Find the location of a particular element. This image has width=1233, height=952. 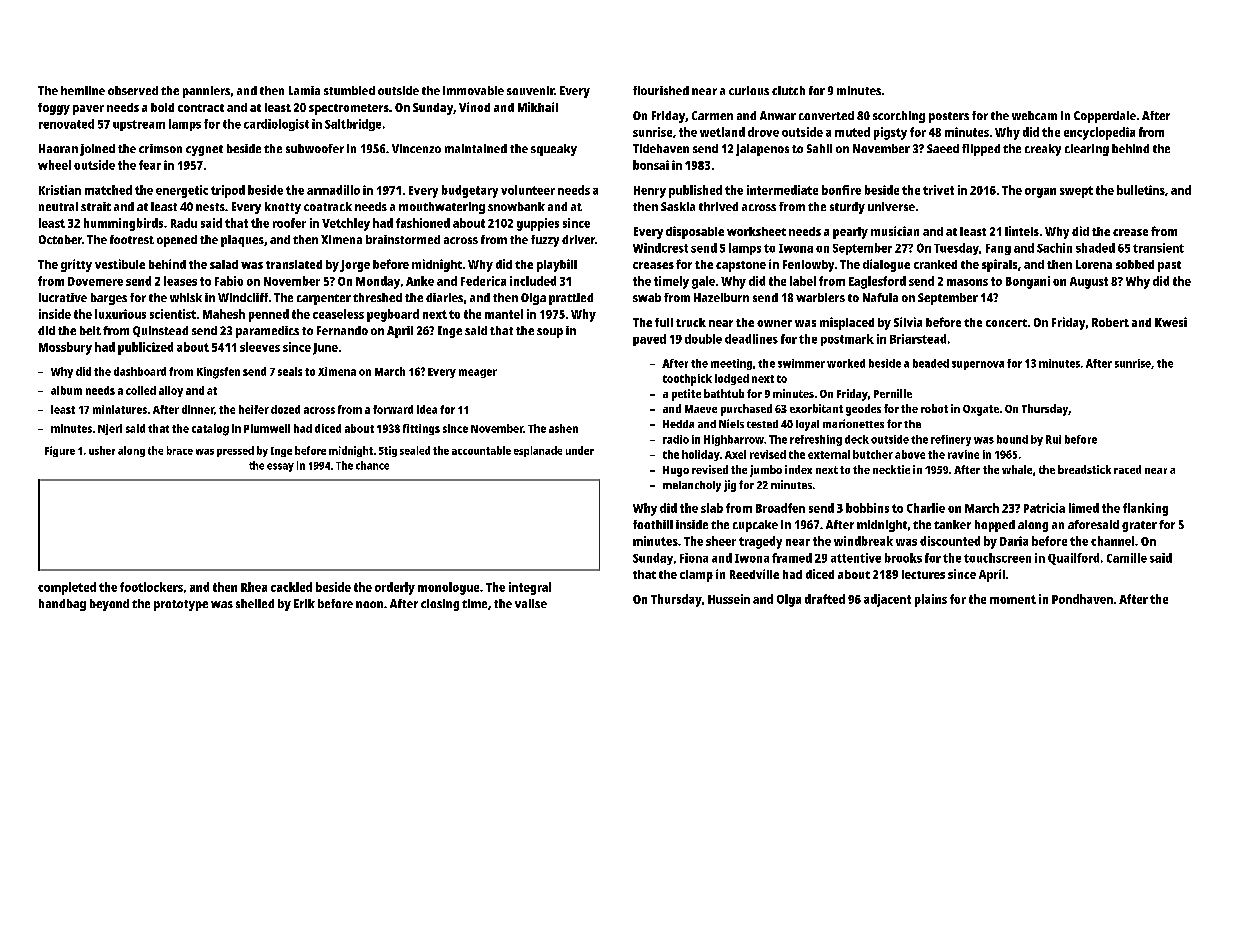

touchscreen is located at coordinates (997, 558).
